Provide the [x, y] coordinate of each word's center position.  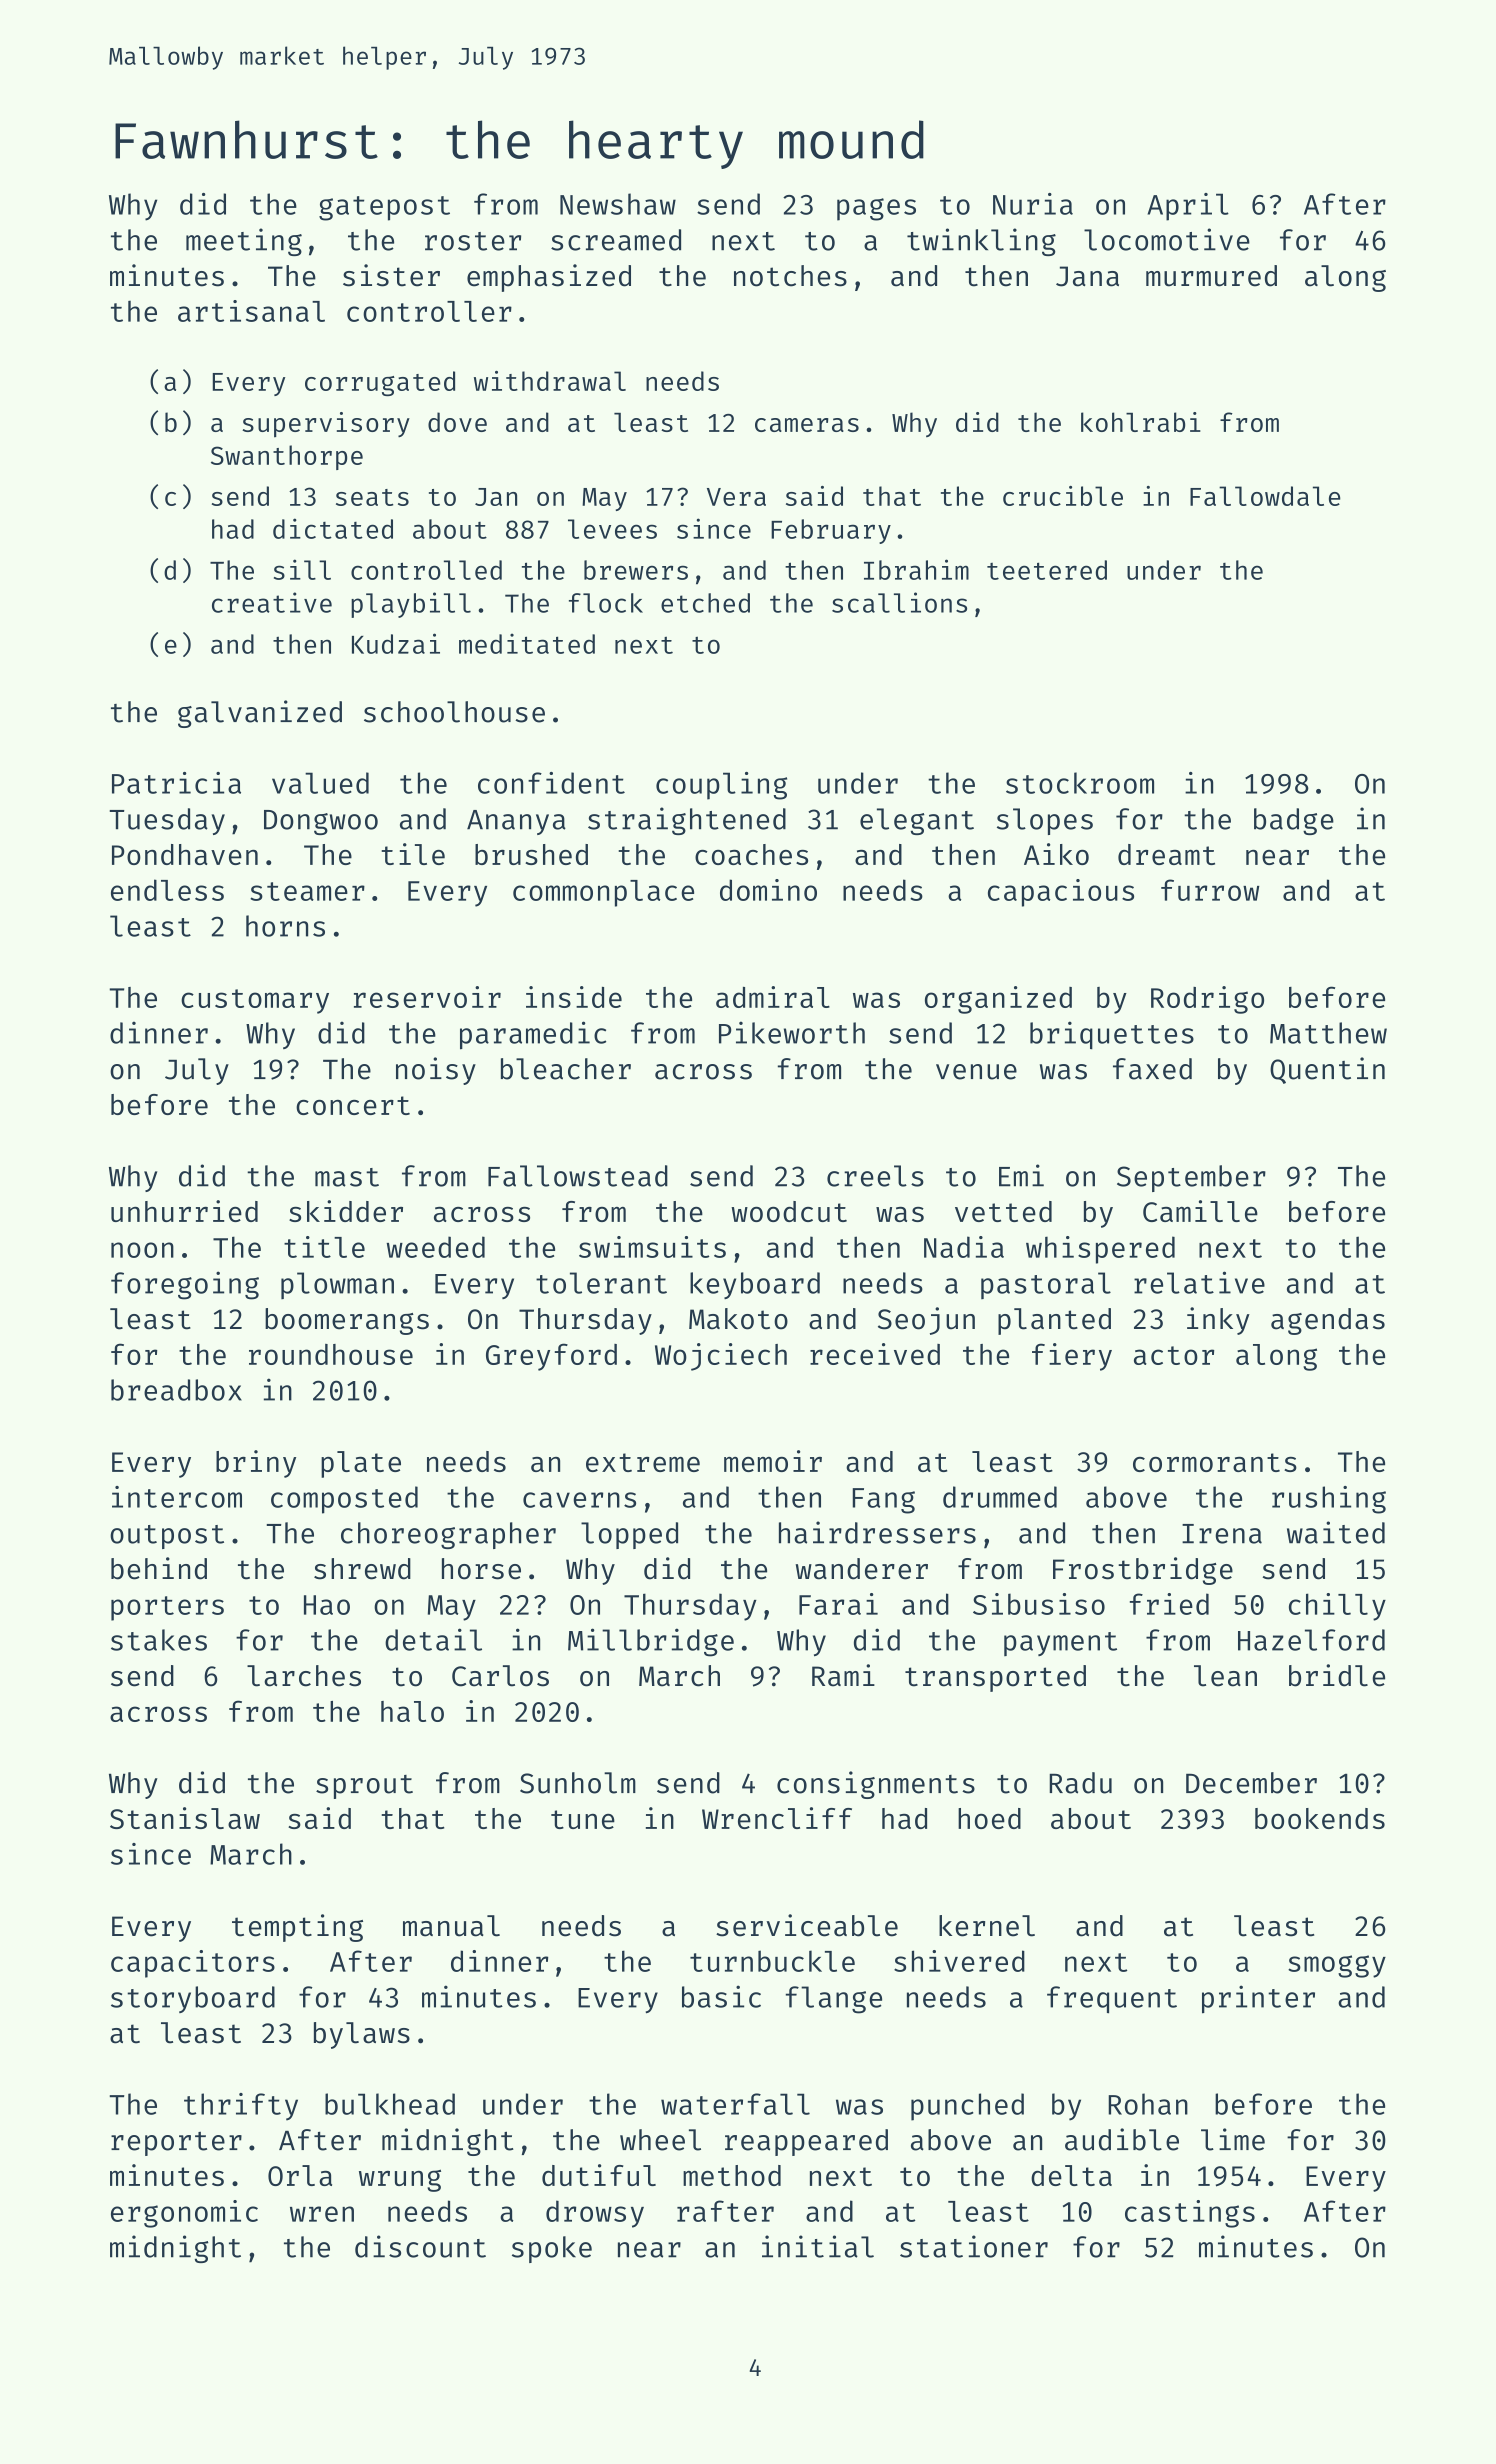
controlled [426, 570]
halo [412, 1711]
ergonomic [184, 2214]
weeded [436, 1247]
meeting [244, 242]
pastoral [1046, 1285]
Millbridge [651, 1642]
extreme [643, 1462]
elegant [917, 821]
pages [876, 209]
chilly [1337, 1607]
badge [1294, 821]
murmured [1211, 276]
